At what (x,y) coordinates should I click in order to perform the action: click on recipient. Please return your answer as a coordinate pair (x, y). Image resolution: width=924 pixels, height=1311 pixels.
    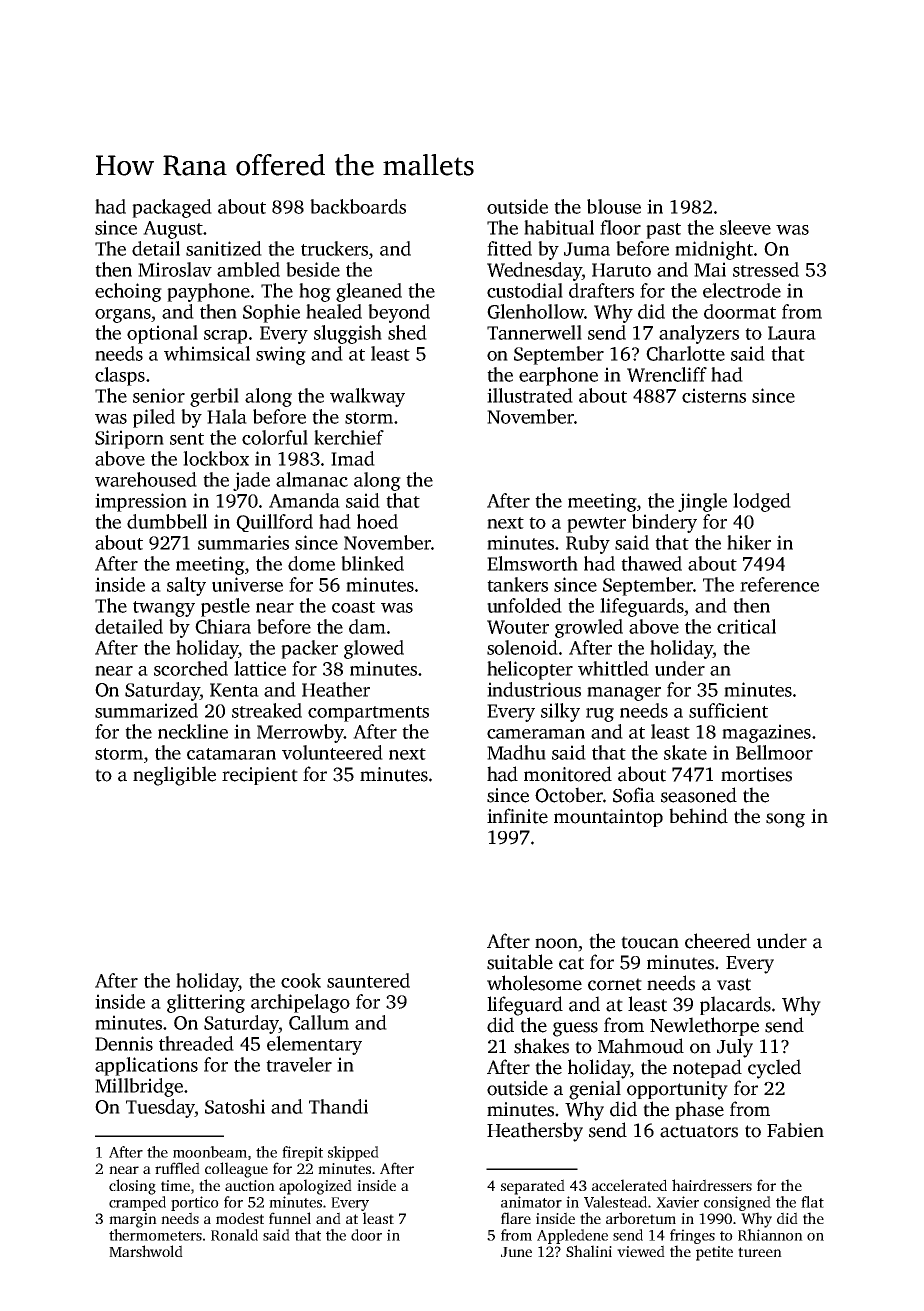
    Looking at the image, I should click on (260, 776).
